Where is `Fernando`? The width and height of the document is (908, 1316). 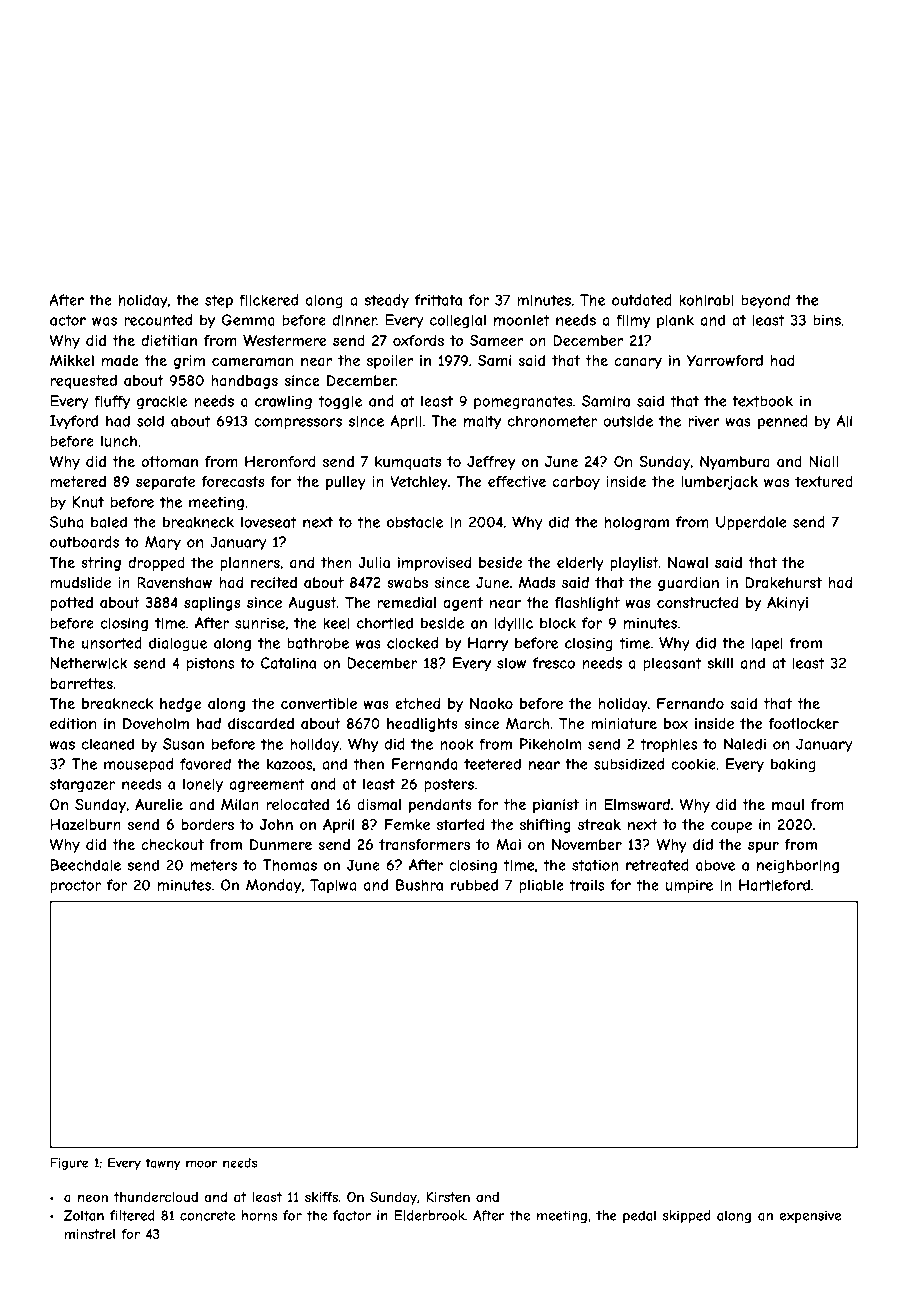 Fernando is located at coordinates (690, 703).
